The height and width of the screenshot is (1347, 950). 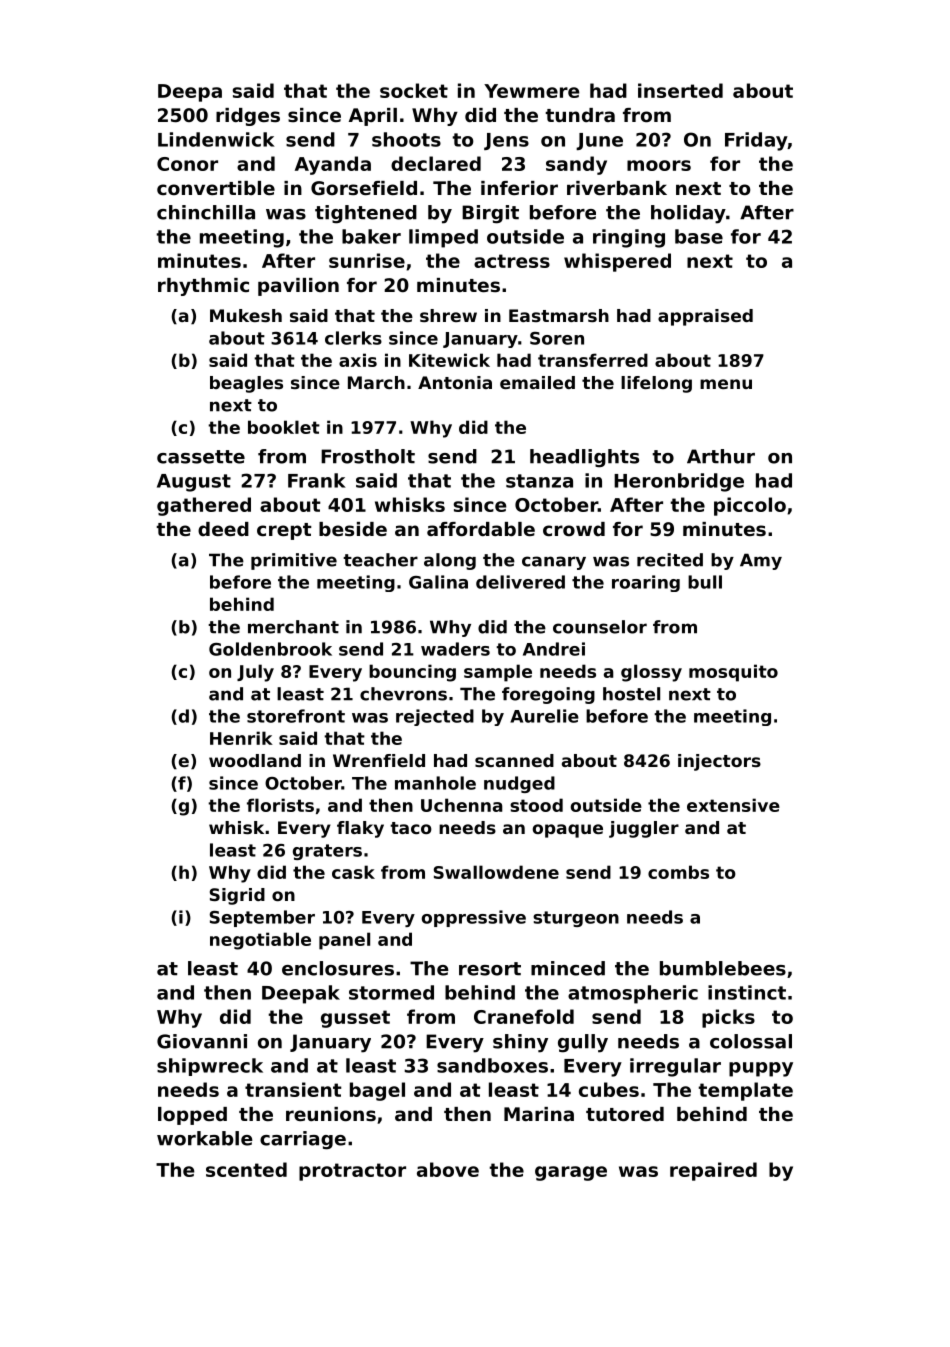 What do you see at coordinates (580, 115) in the screenshot?
I see `tundra` at bounding box center [580, 115].
